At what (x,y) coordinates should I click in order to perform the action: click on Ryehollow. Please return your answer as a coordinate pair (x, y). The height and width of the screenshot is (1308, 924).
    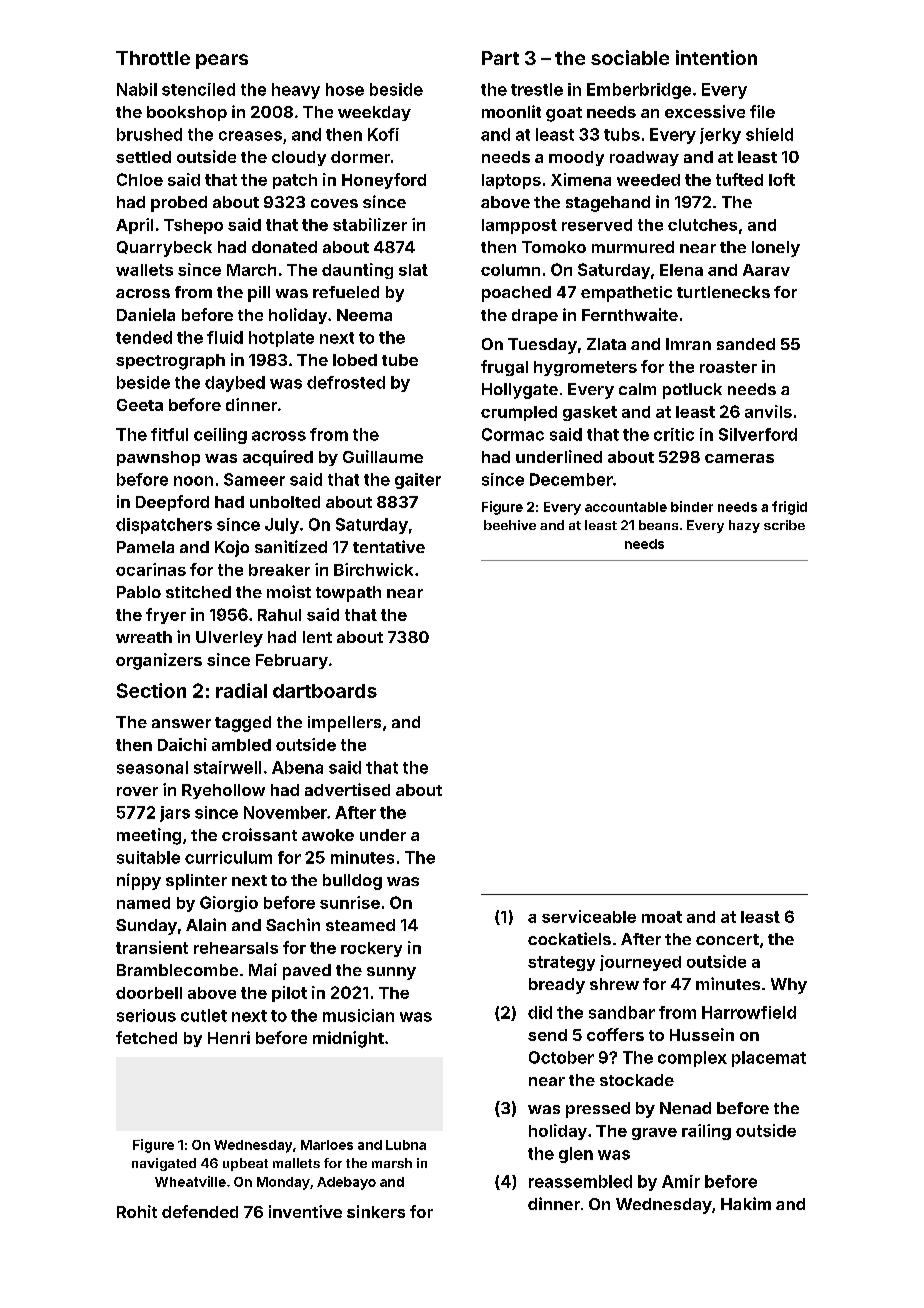
    Looking at the image, I should click on (223, 791).
